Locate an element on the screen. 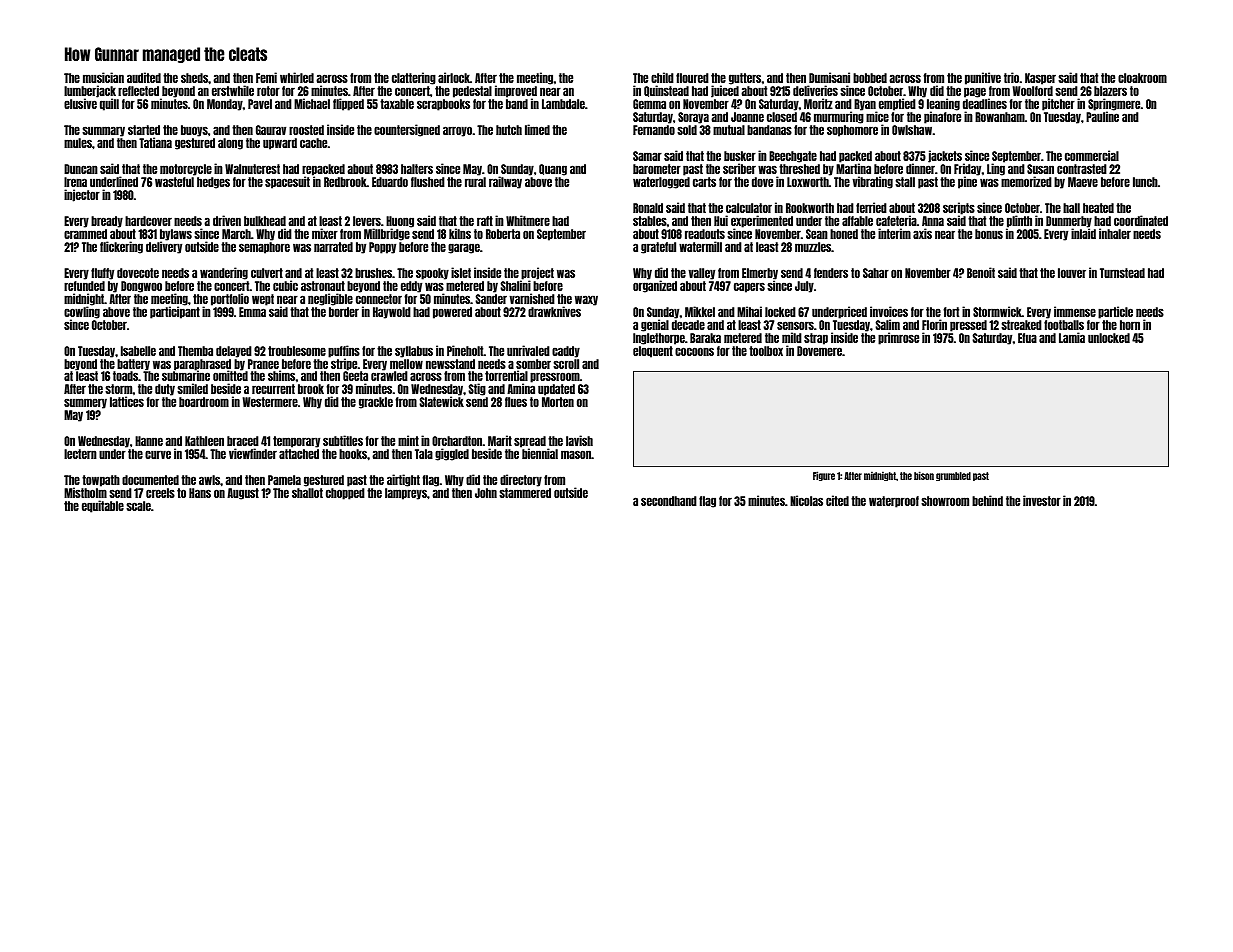 Image resolution: width=1233 pixels, height=952 pixels. musician is located at coordinates (103, 77).
